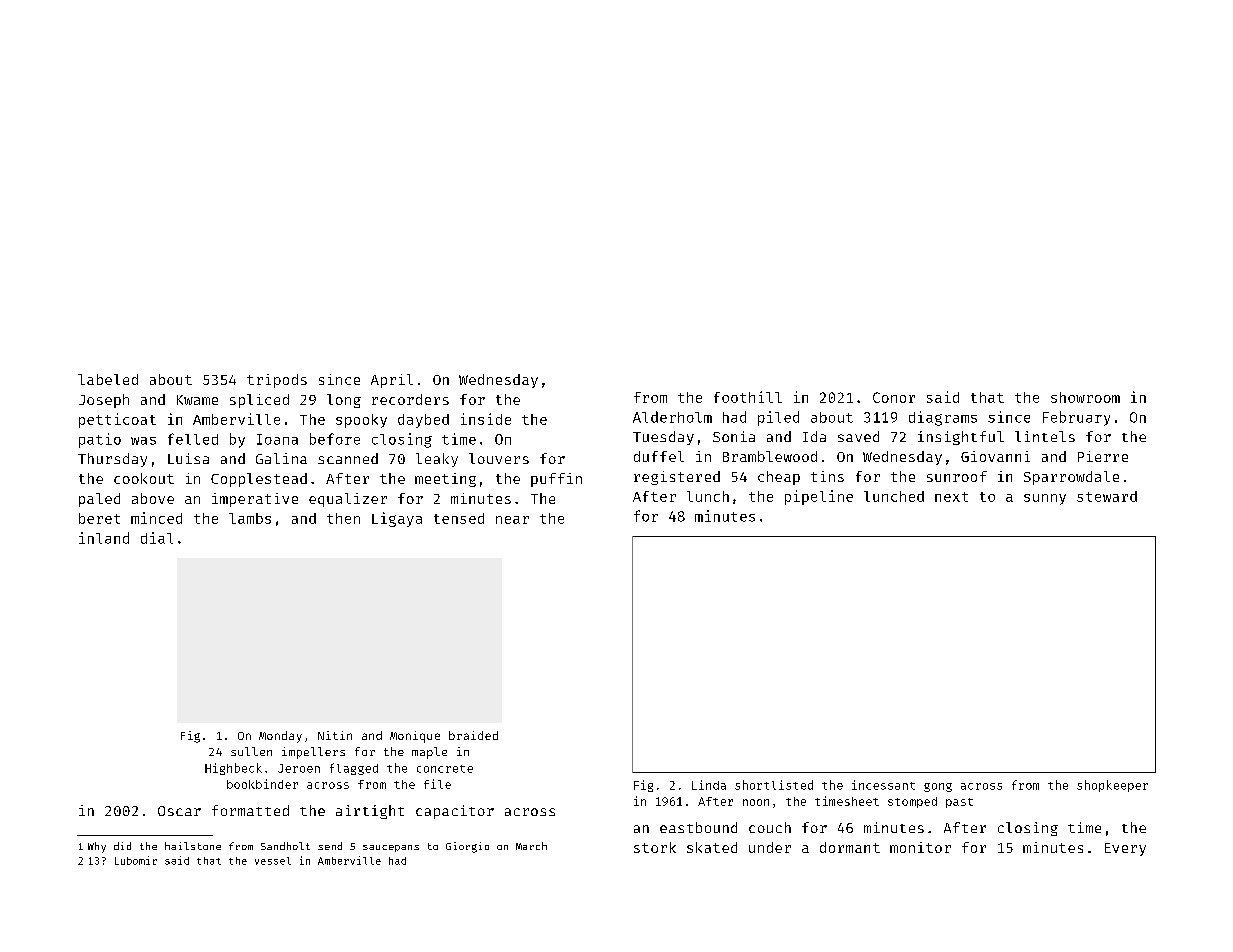  Describe the element at coordinates (774, 785) in the screenshot. I see `shortlisted` at that location.
